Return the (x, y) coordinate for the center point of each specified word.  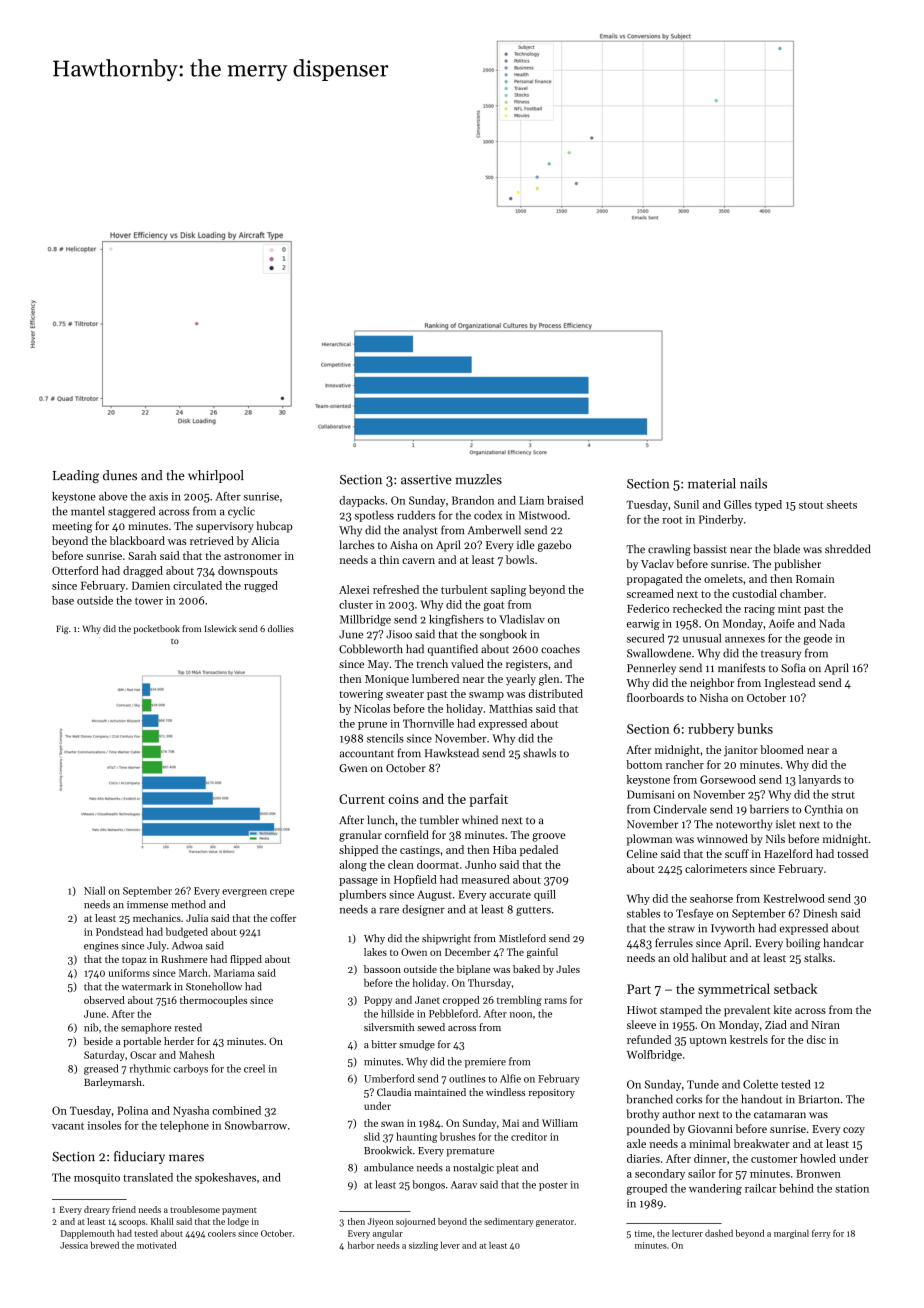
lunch (381, 819)
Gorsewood (728, 779)
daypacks (362, 501)
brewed (105, 1245)
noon (521, 1015)
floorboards (655, 697)
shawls (539, 753)
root (672, 520)
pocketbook (157, 629)
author (678, 1114)
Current (362, 799)
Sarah (142, 555)
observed (104, 1000)
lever (450, 1245)
